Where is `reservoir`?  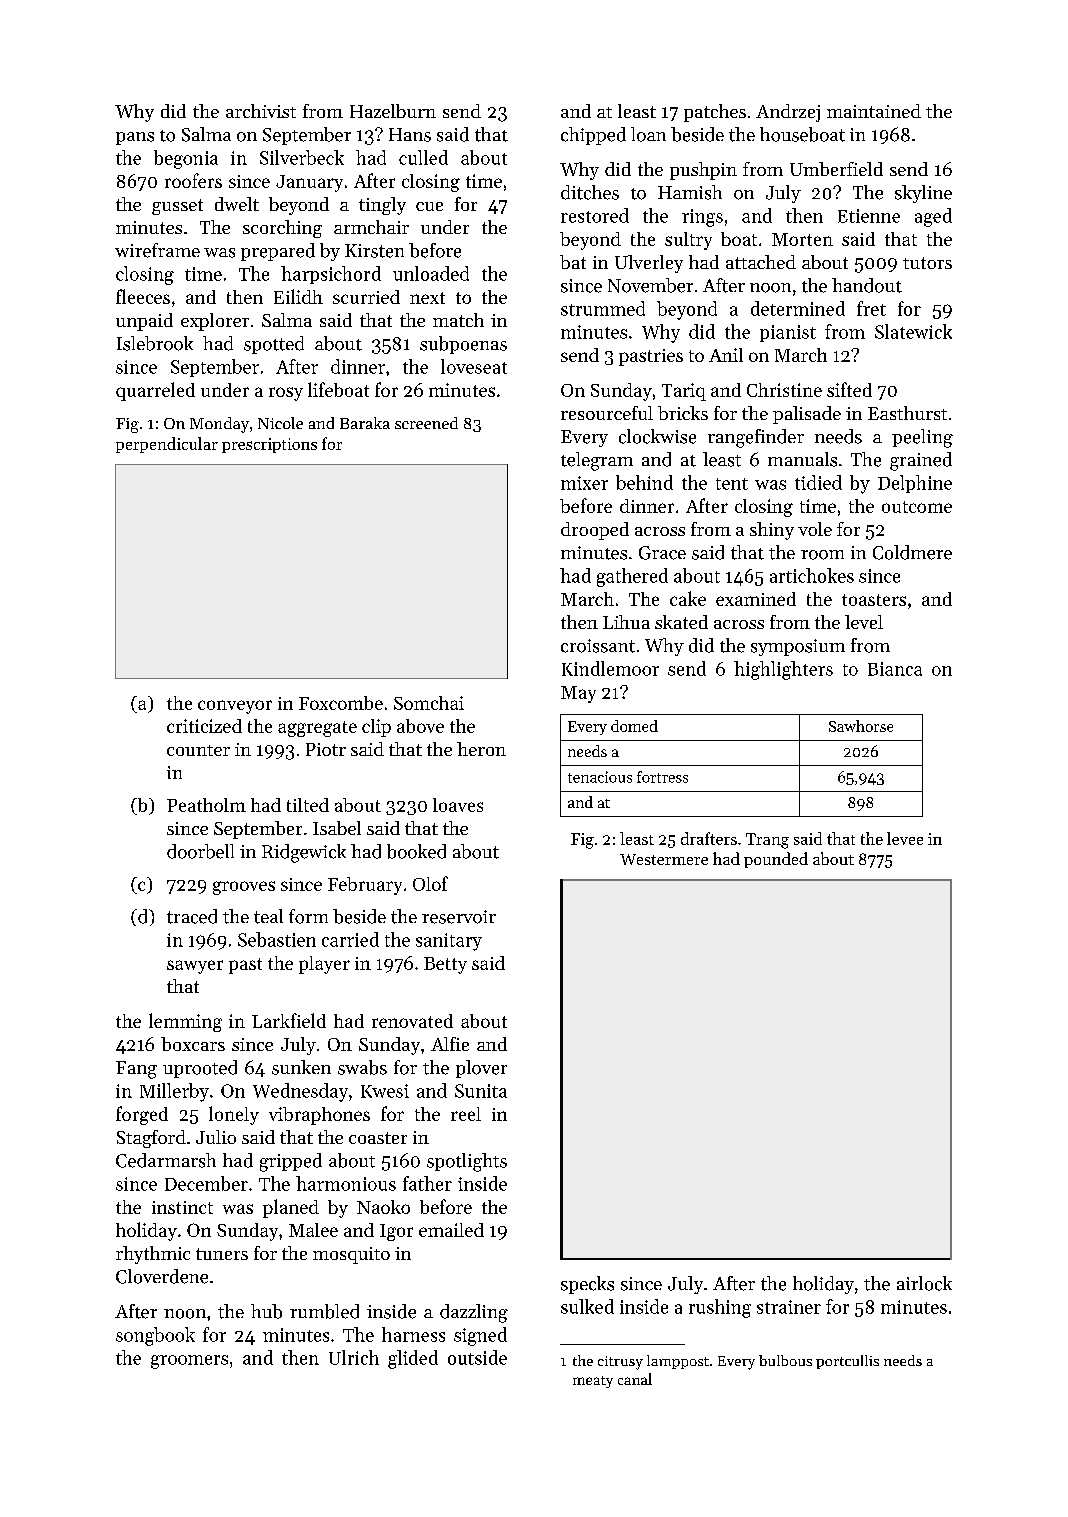
reservoir is located at coordinates (459, 917).
